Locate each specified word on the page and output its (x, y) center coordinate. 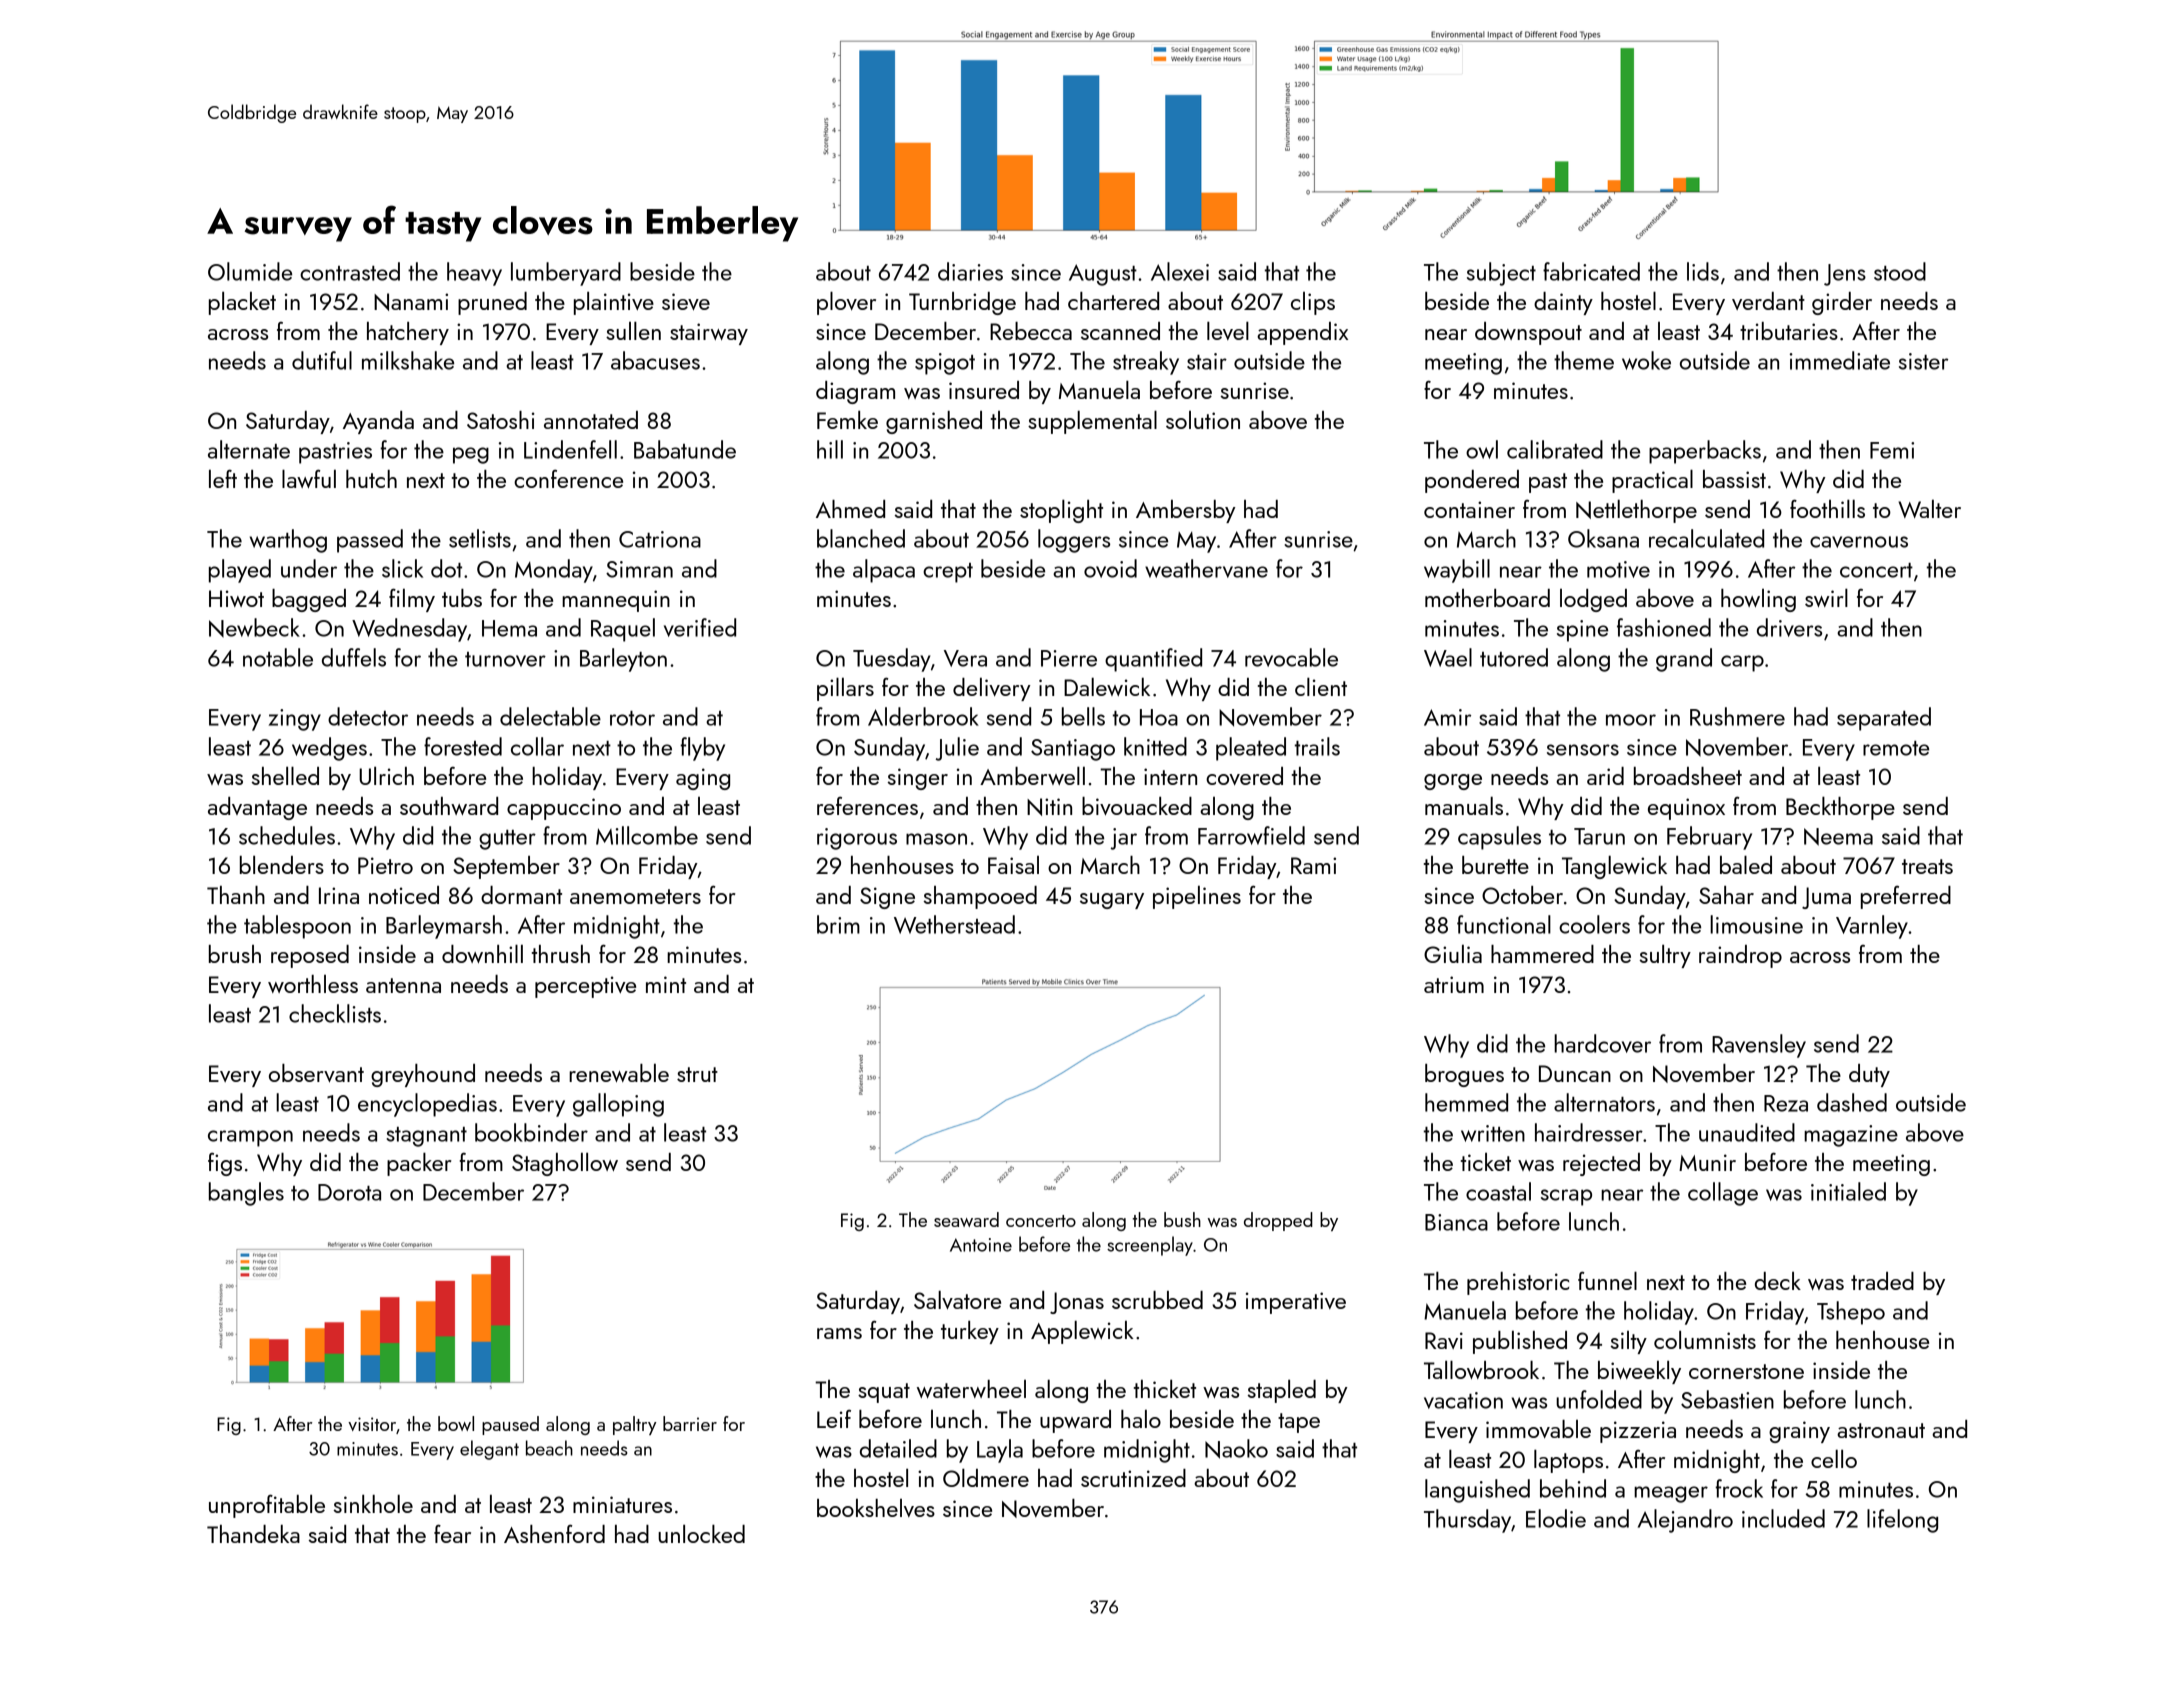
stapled (1281, 1391)
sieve (686, 302)
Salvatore (957, 1300)
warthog (288, 541)
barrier (690, 1423)
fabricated (1591, 271)
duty (1869, 1075)
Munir (1707, 1162)
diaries (970, 271)
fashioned (1664, 627)
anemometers (635, 896)
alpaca (884, 571)
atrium (1454, 984)
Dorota (349, 1192)
